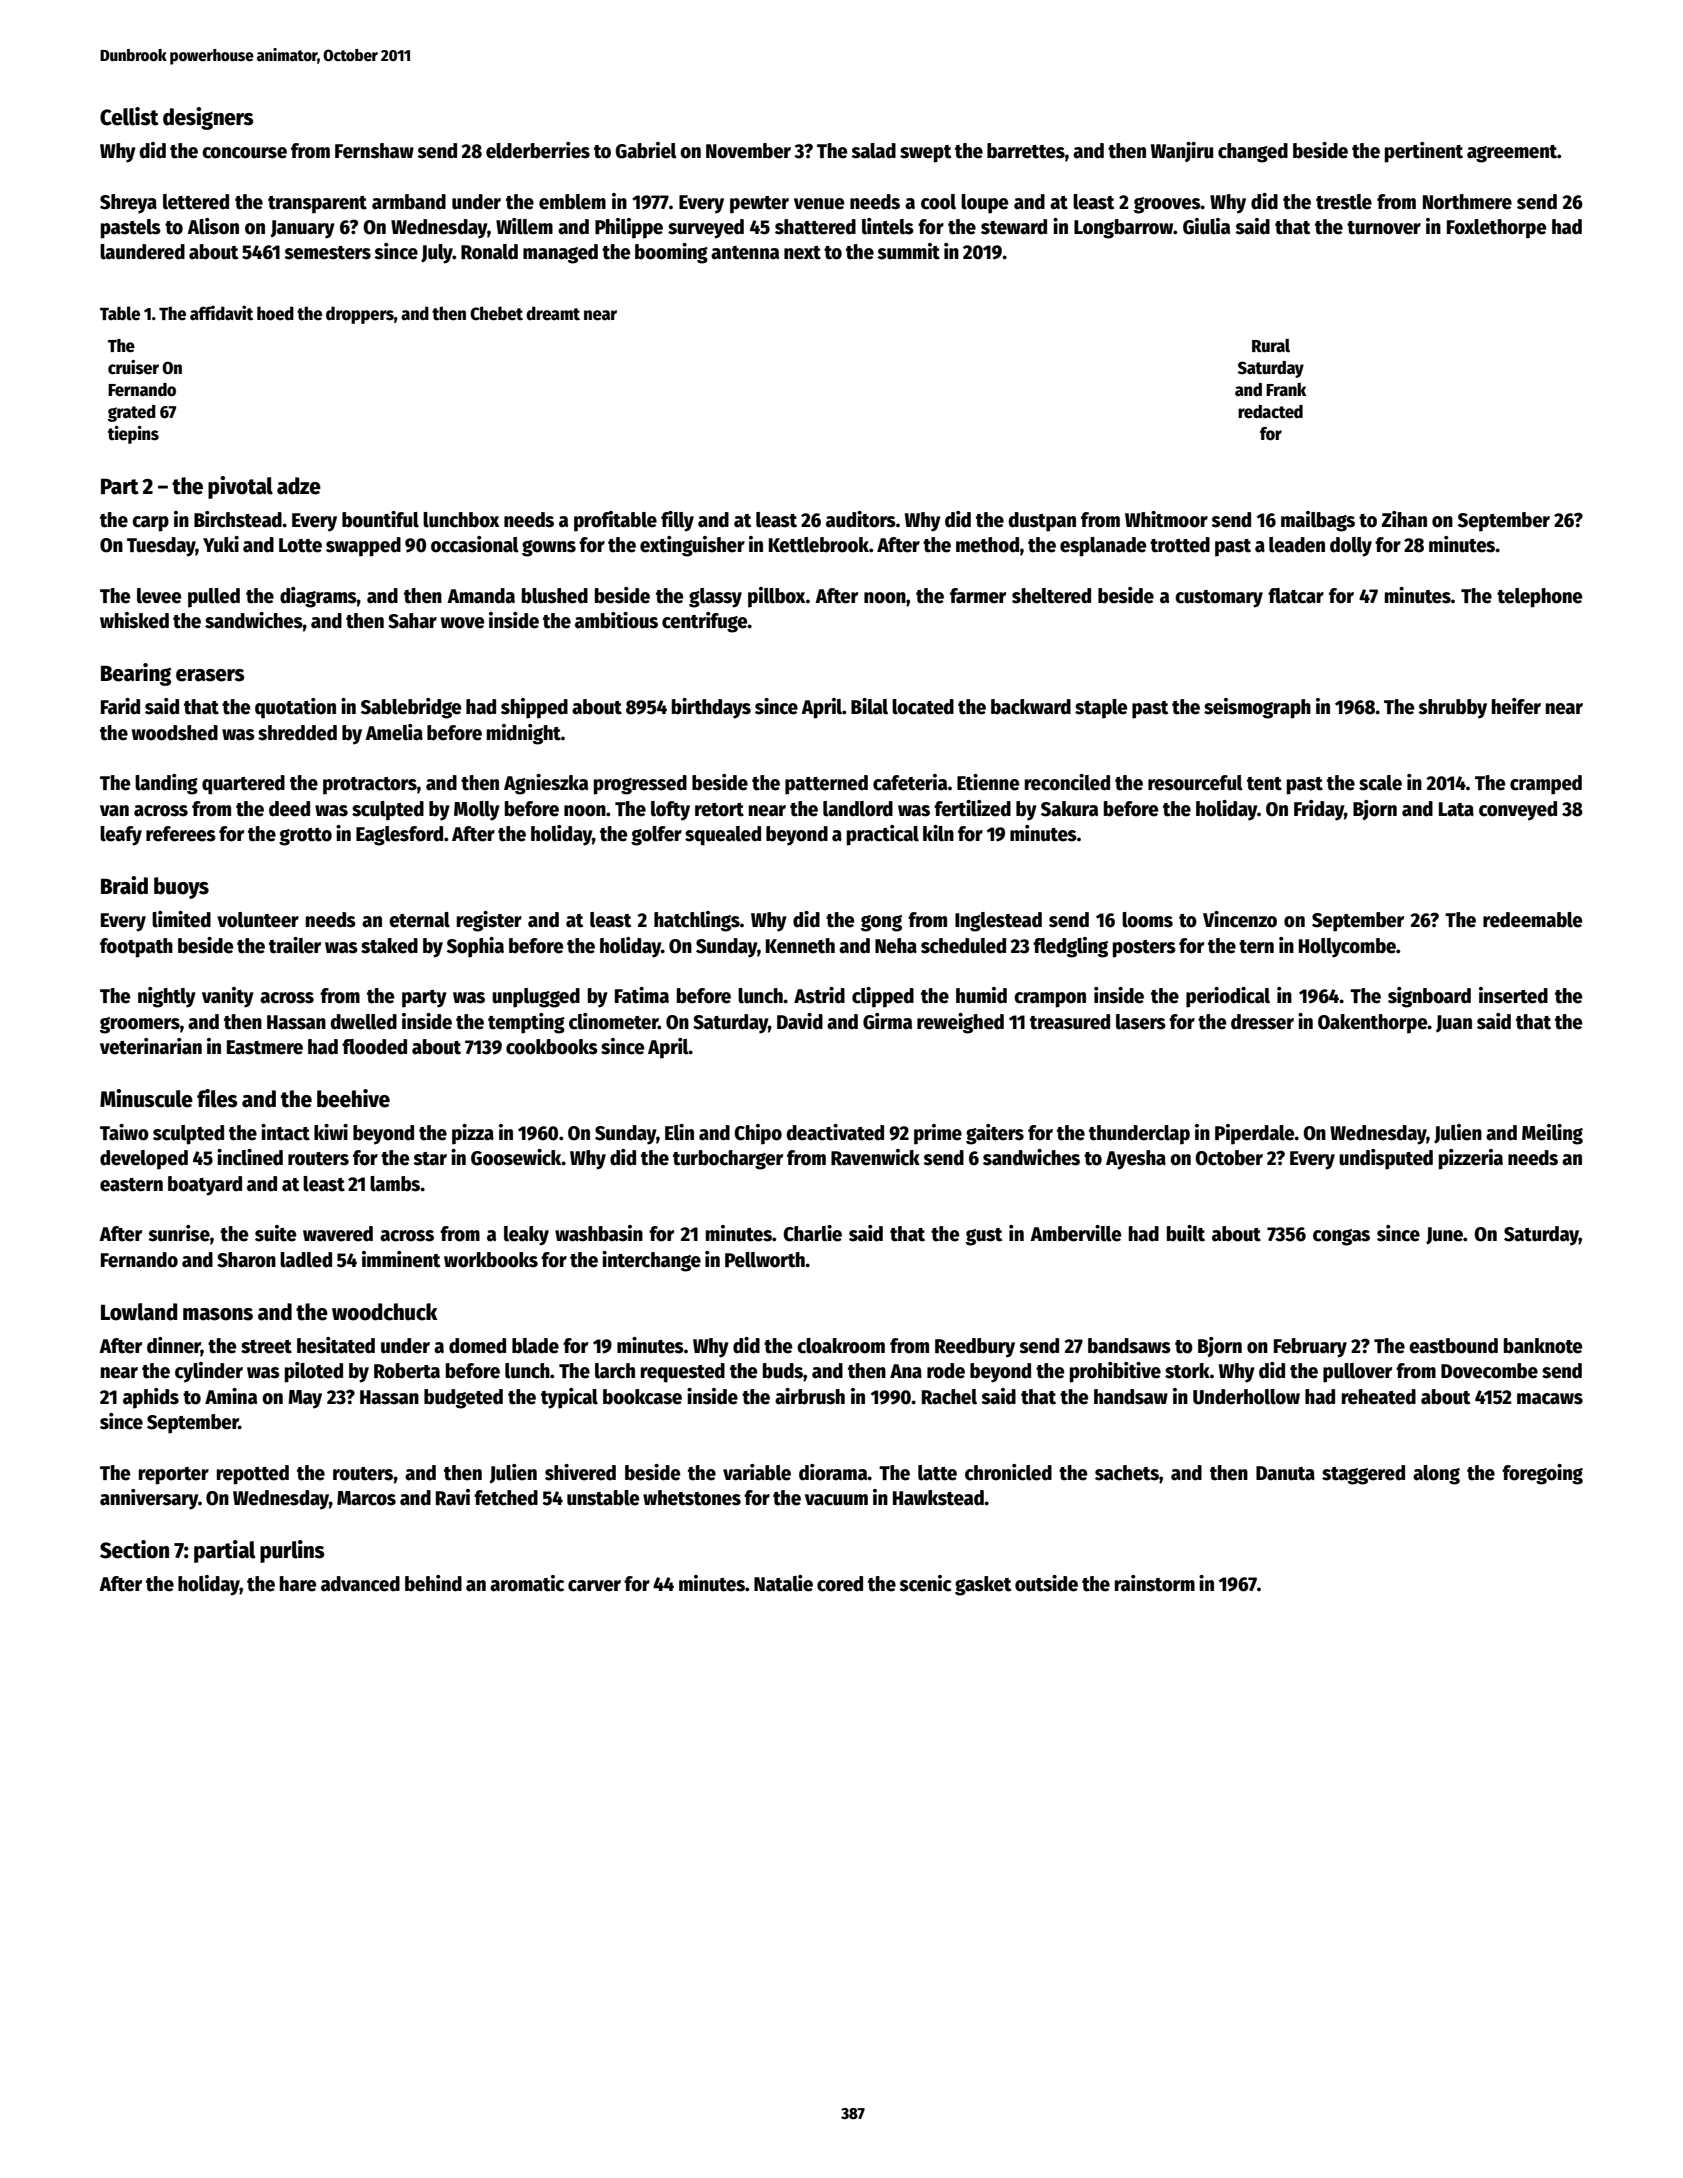  I want to click on lintels, so click(888, 226).
